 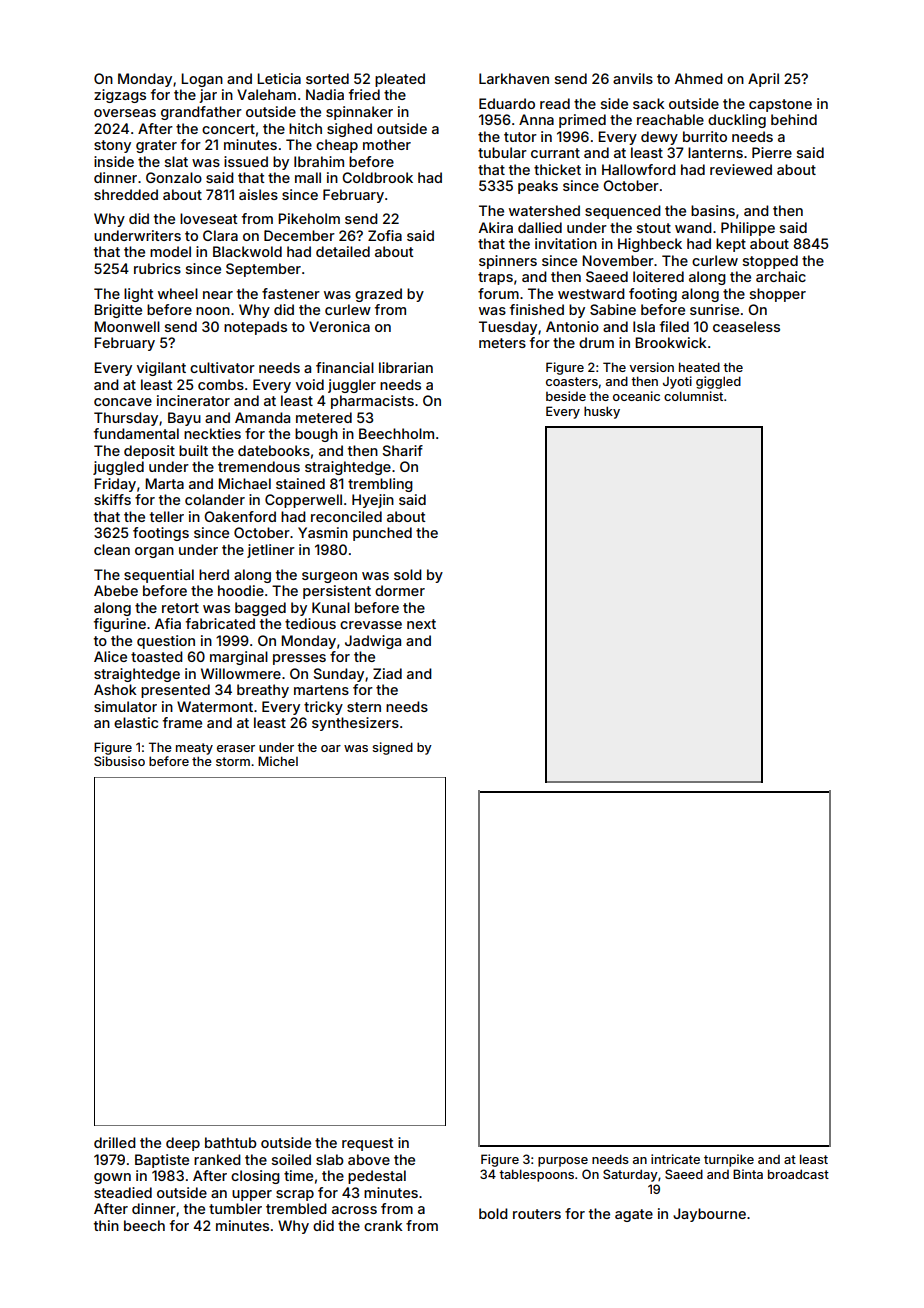 I want to click on jetliner, so click(x=271, y=551).
